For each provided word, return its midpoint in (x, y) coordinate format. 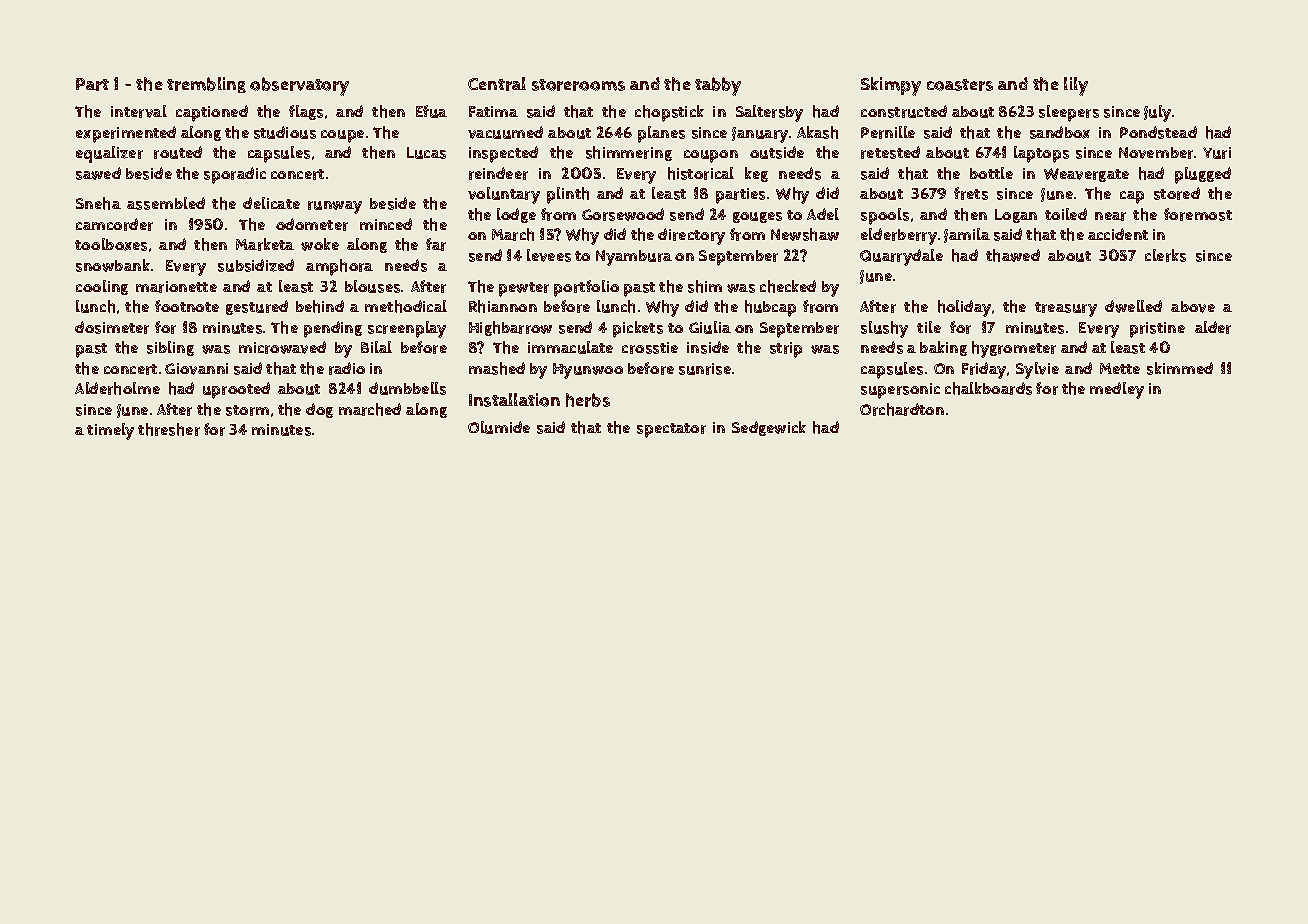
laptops (1041, 154)
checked (788, 286)
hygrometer (1014, 349)
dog (319, 410)
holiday (964, 308)
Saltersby (769, 113)
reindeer (498, 173)
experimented (126, 134)
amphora (339, 267)
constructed (904, 111)
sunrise (705, 369)
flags (306, 112)
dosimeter (112, 327)
